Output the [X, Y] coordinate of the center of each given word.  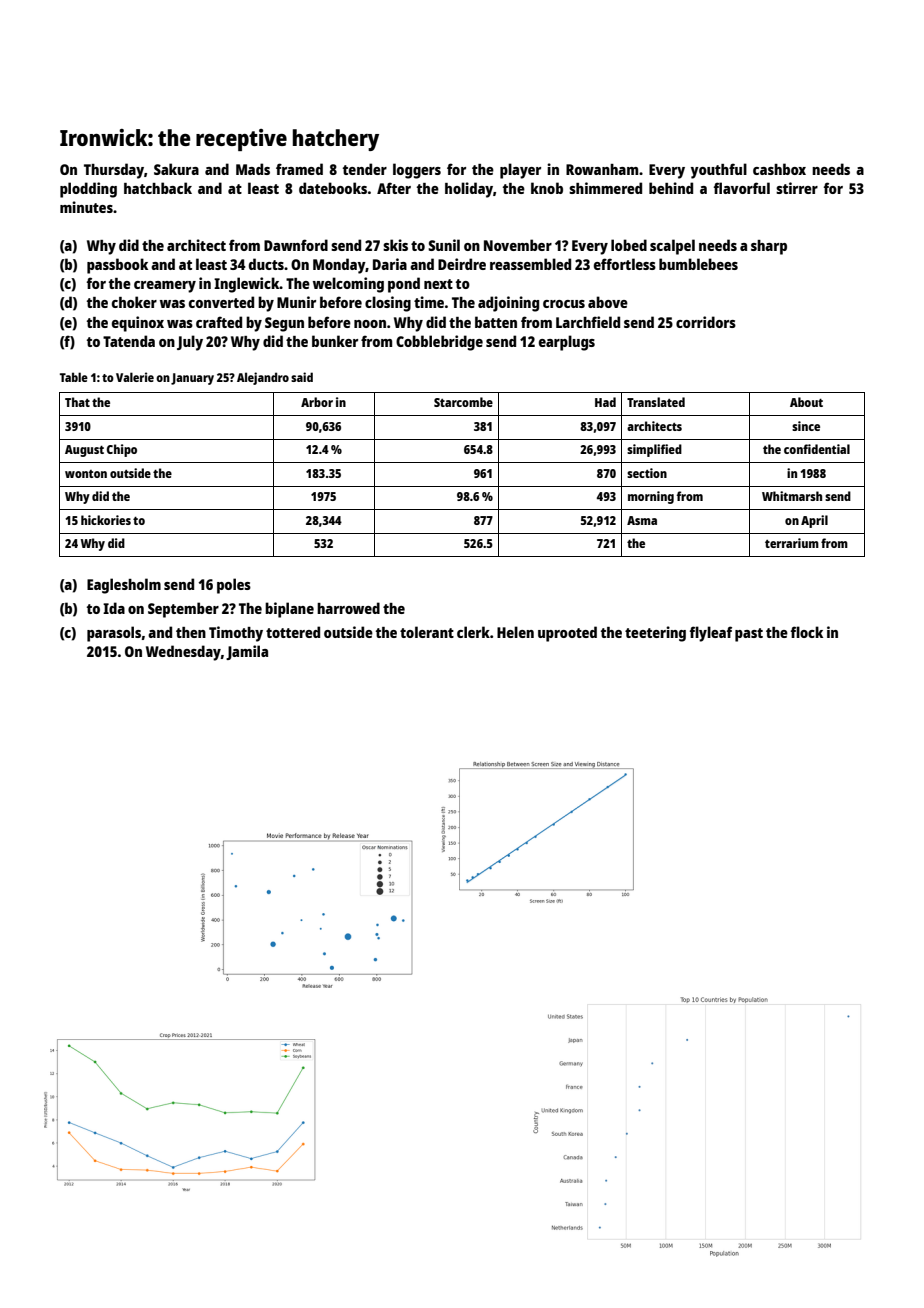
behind [671, 188]
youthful [719, 171]
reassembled [530, 264]
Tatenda [129, 341]
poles [234, 586]
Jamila [247, 652]
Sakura [176, 169]
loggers [417, 171]
